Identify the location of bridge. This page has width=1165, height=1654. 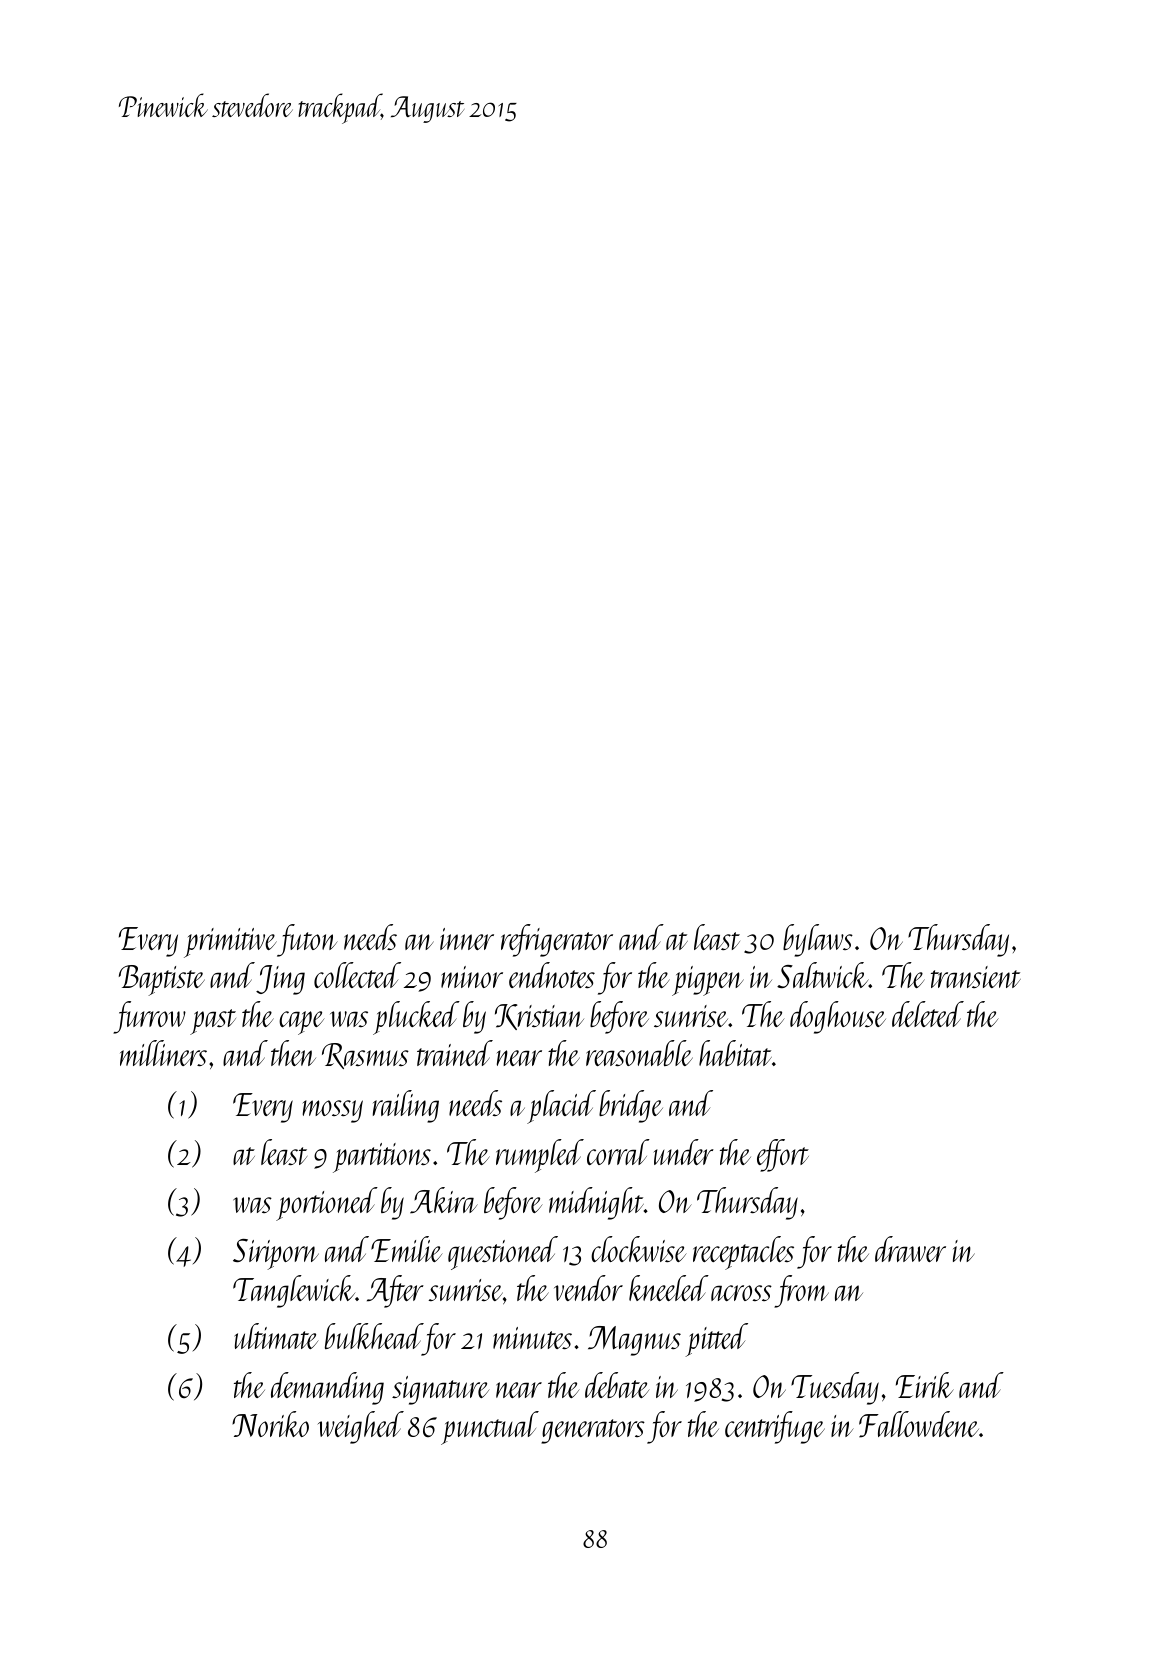
(631, 1106).
